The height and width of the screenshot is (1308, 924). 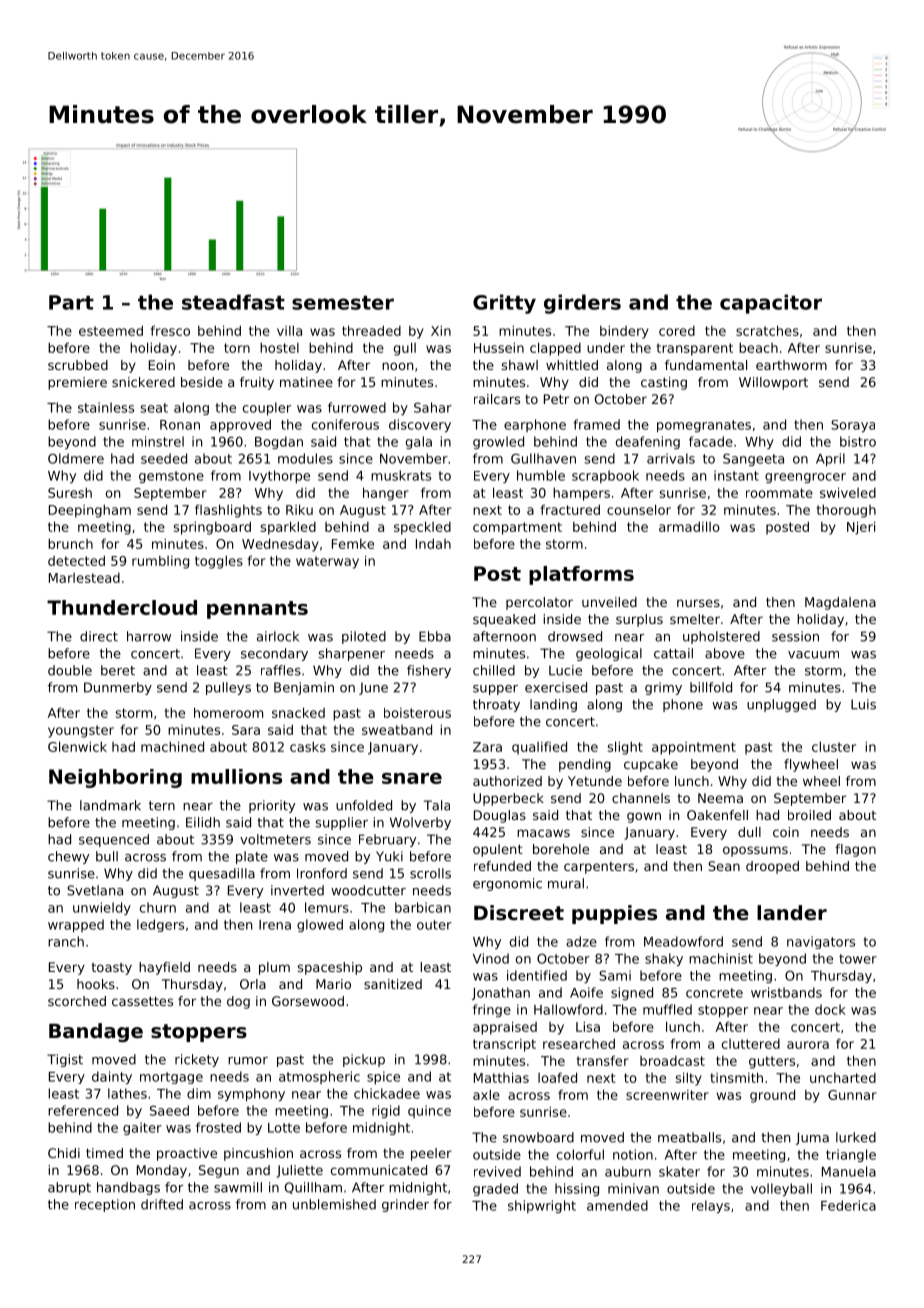 What do you see at coordinates (76, 926) in the screenshot?
I see `wrapped` at bounding box center [76, 926].
